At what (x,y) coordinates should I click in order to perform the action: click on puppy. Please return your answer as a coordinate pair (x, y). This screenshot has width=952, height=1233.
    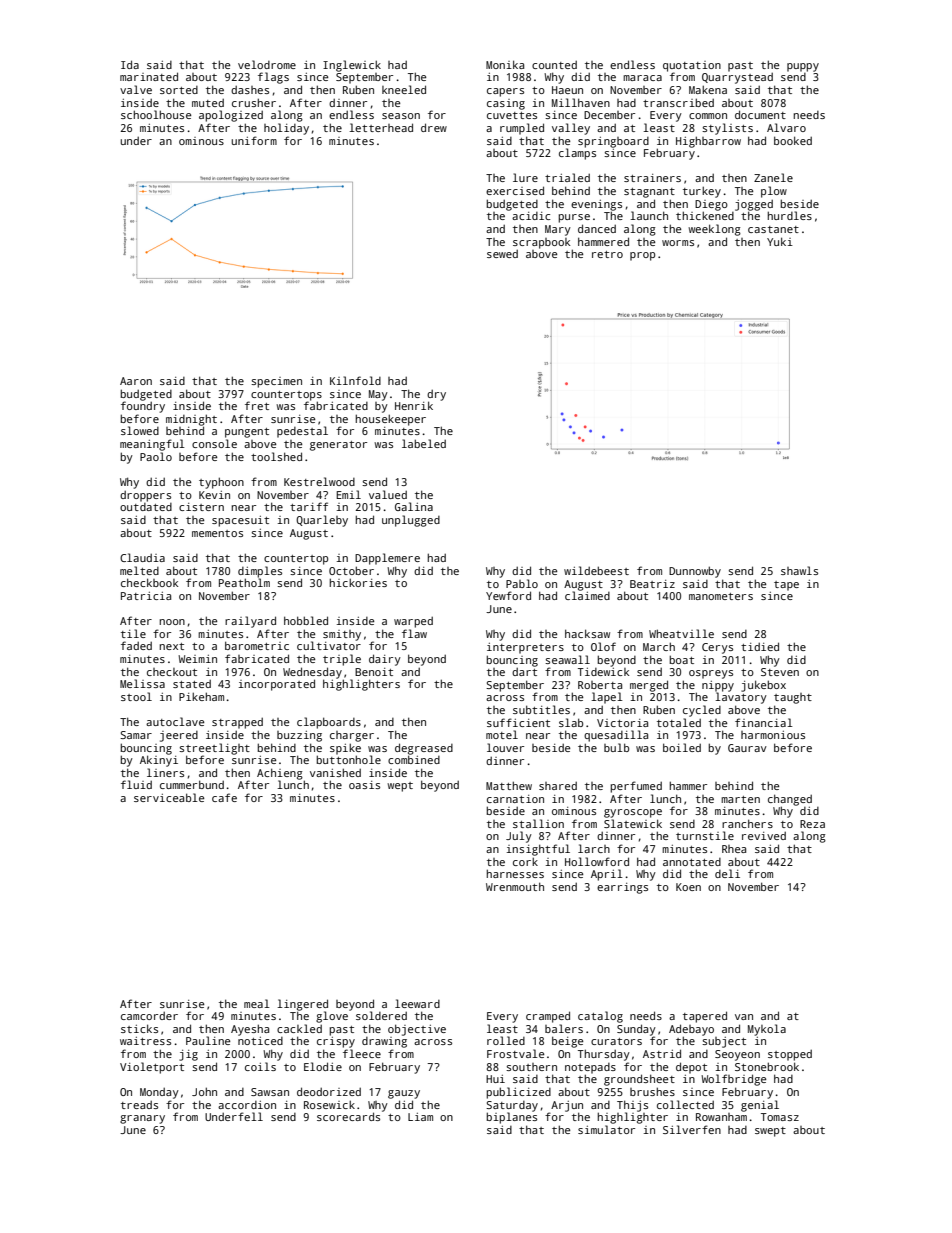
    Looking at the image, I should click on (803, 67).
